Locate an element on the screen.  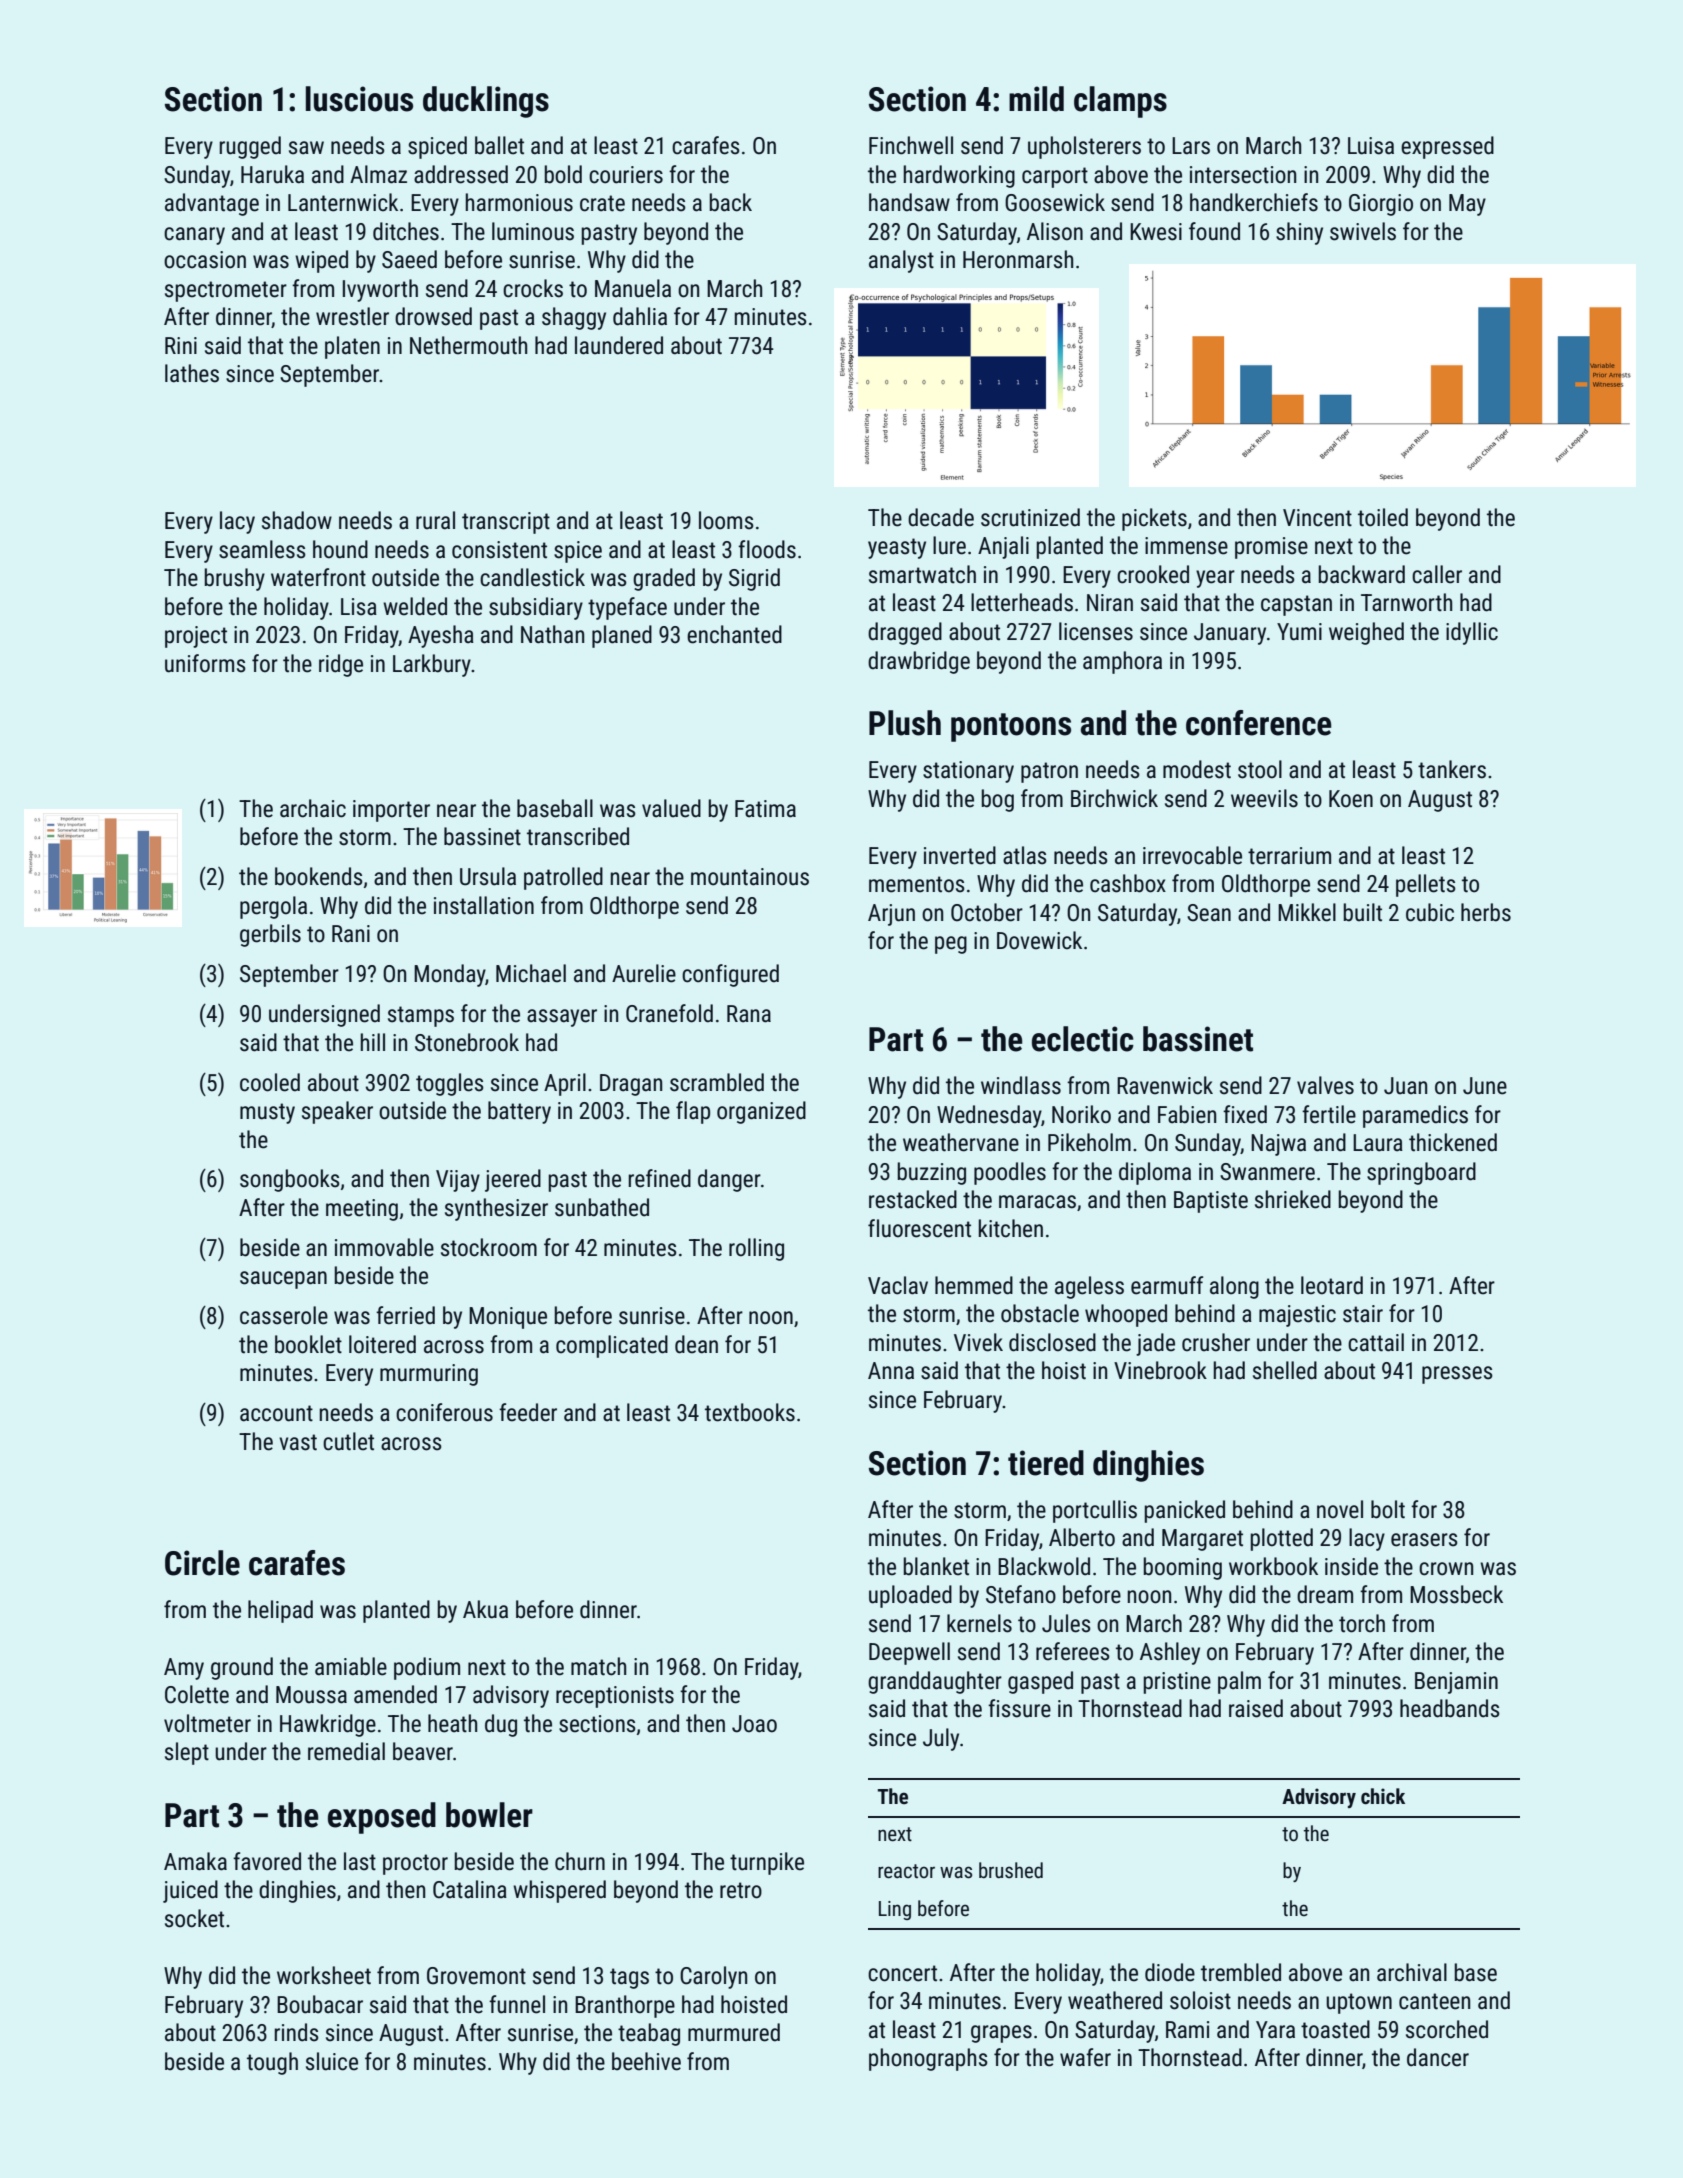
cooled is located at coordinates (270, 1082).
